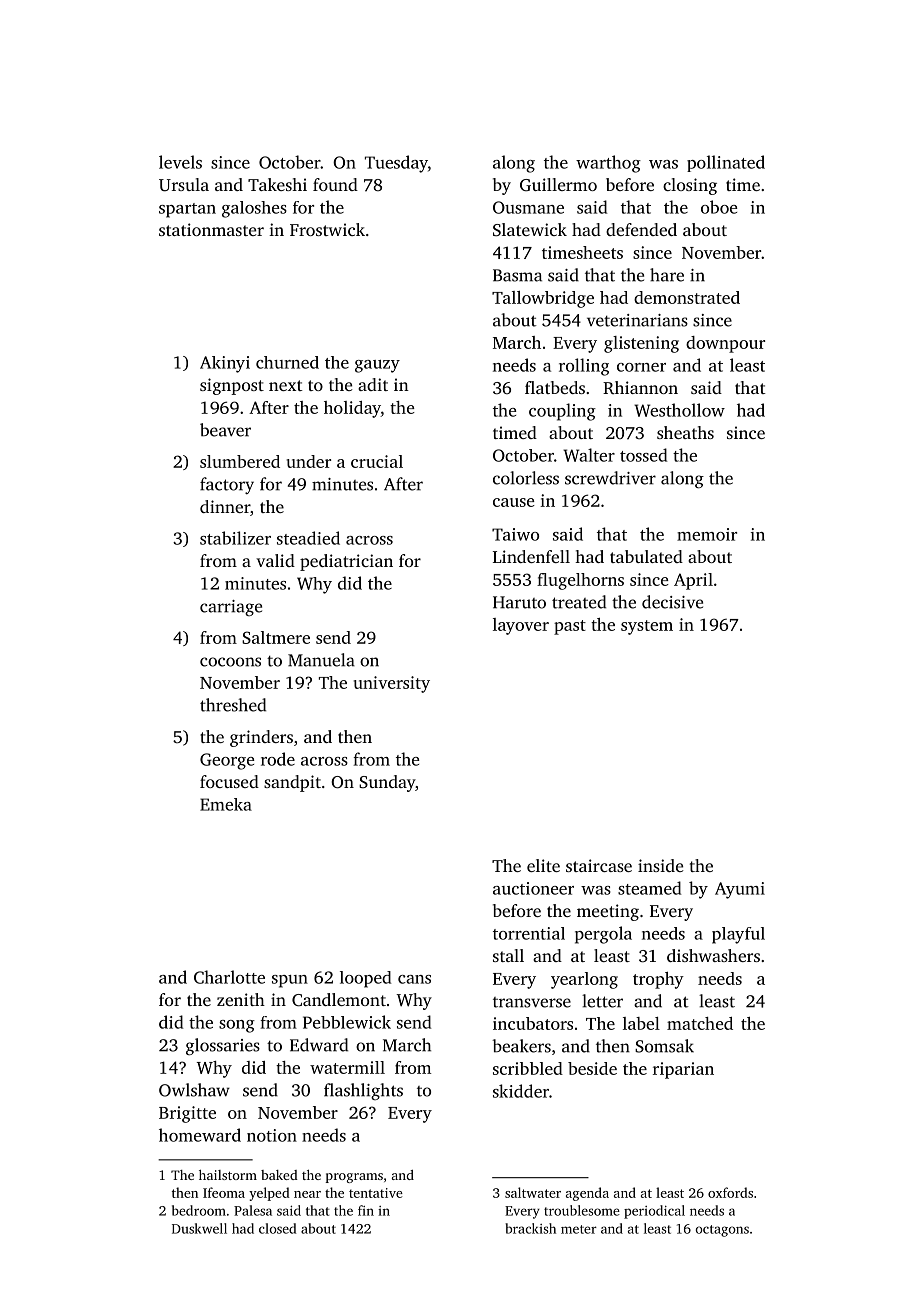 This screenshot has width=924, height=1311. What do you see at coordinates (199, 1210) in the screenshot?
I see `bedroom` at bounding box center [199, 1210].
